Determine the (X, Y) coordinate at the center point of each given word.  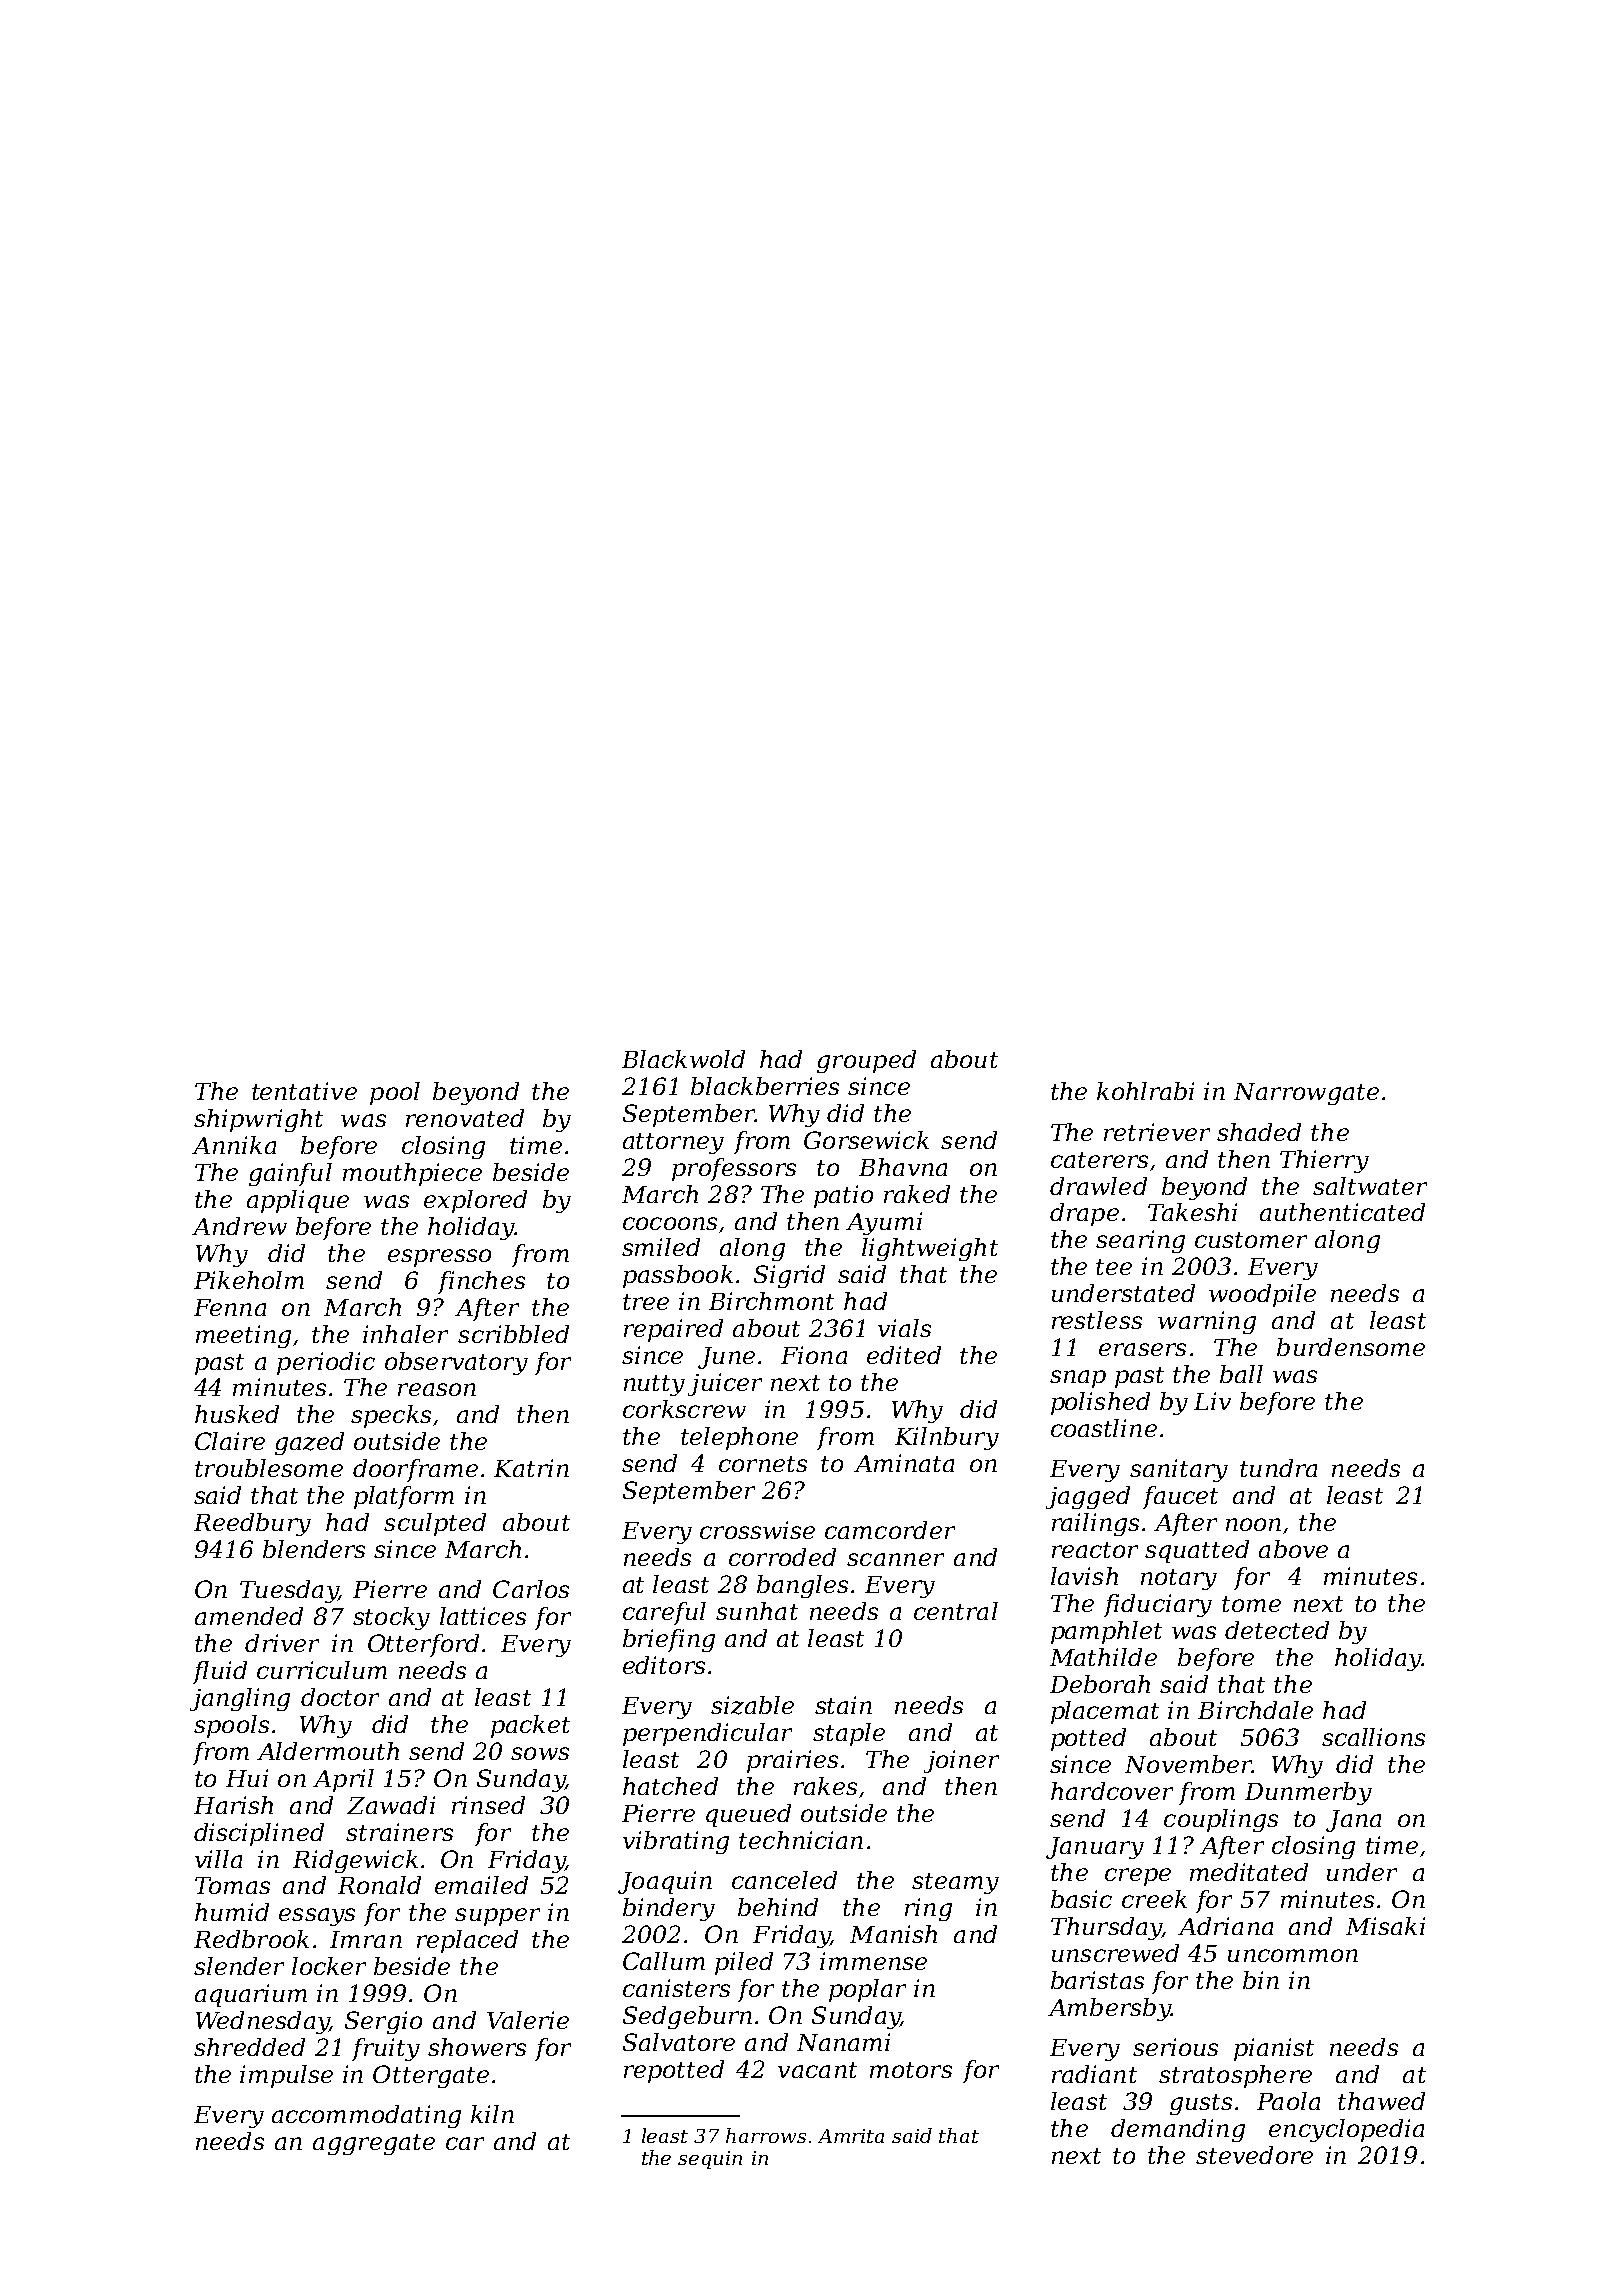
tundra (1278, 1468)
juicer (725, 1384)
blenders (314, 1549)
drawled (1098, 1186)
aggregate (374, 2144)
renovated (465, 1118)
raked (917, 1194)
